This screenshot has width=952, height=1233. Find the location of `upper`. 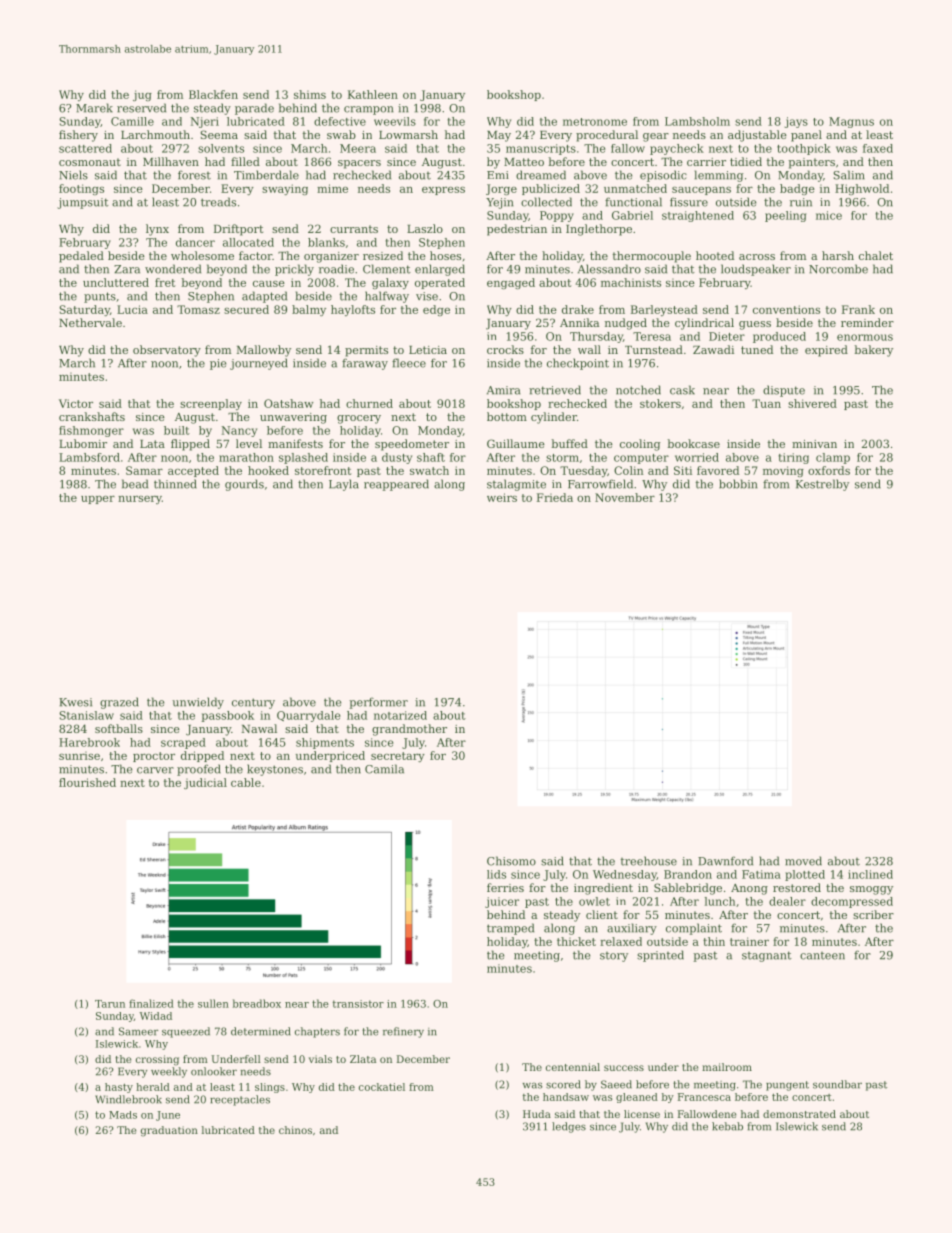

upper is located at coordinates (98, 500).
